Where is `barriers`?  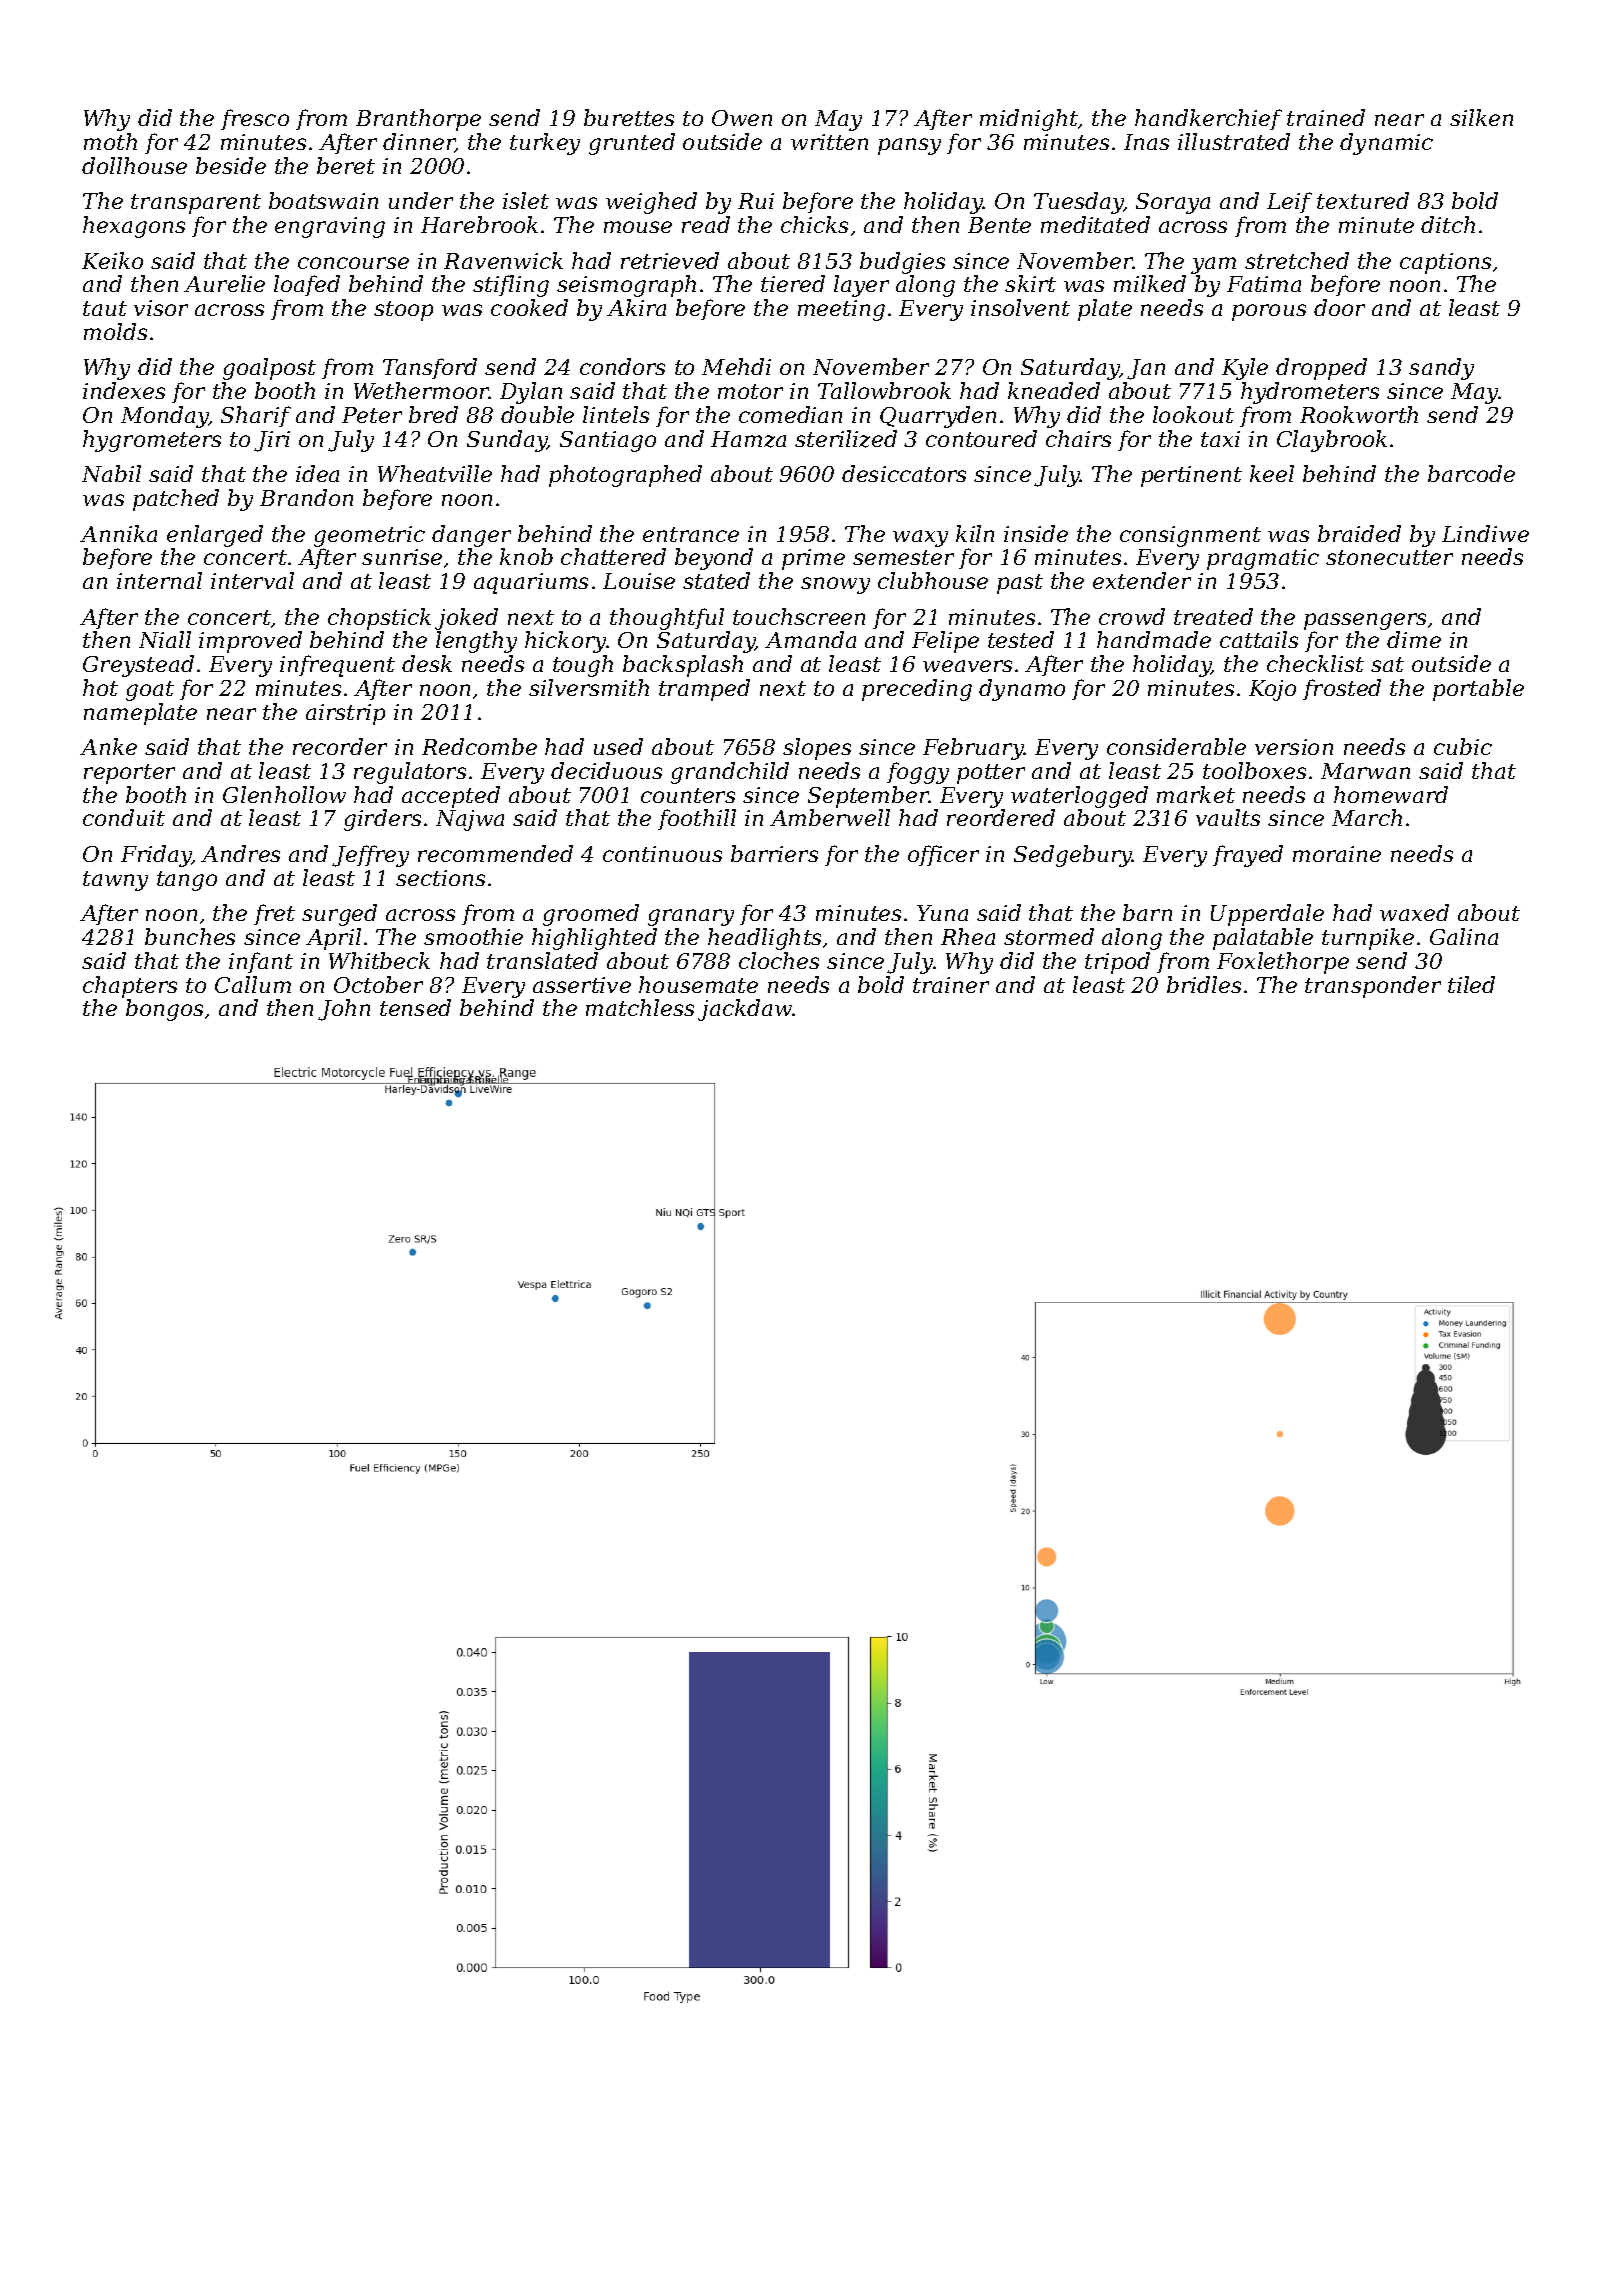 barriers is located at coordinates (774, 853).
